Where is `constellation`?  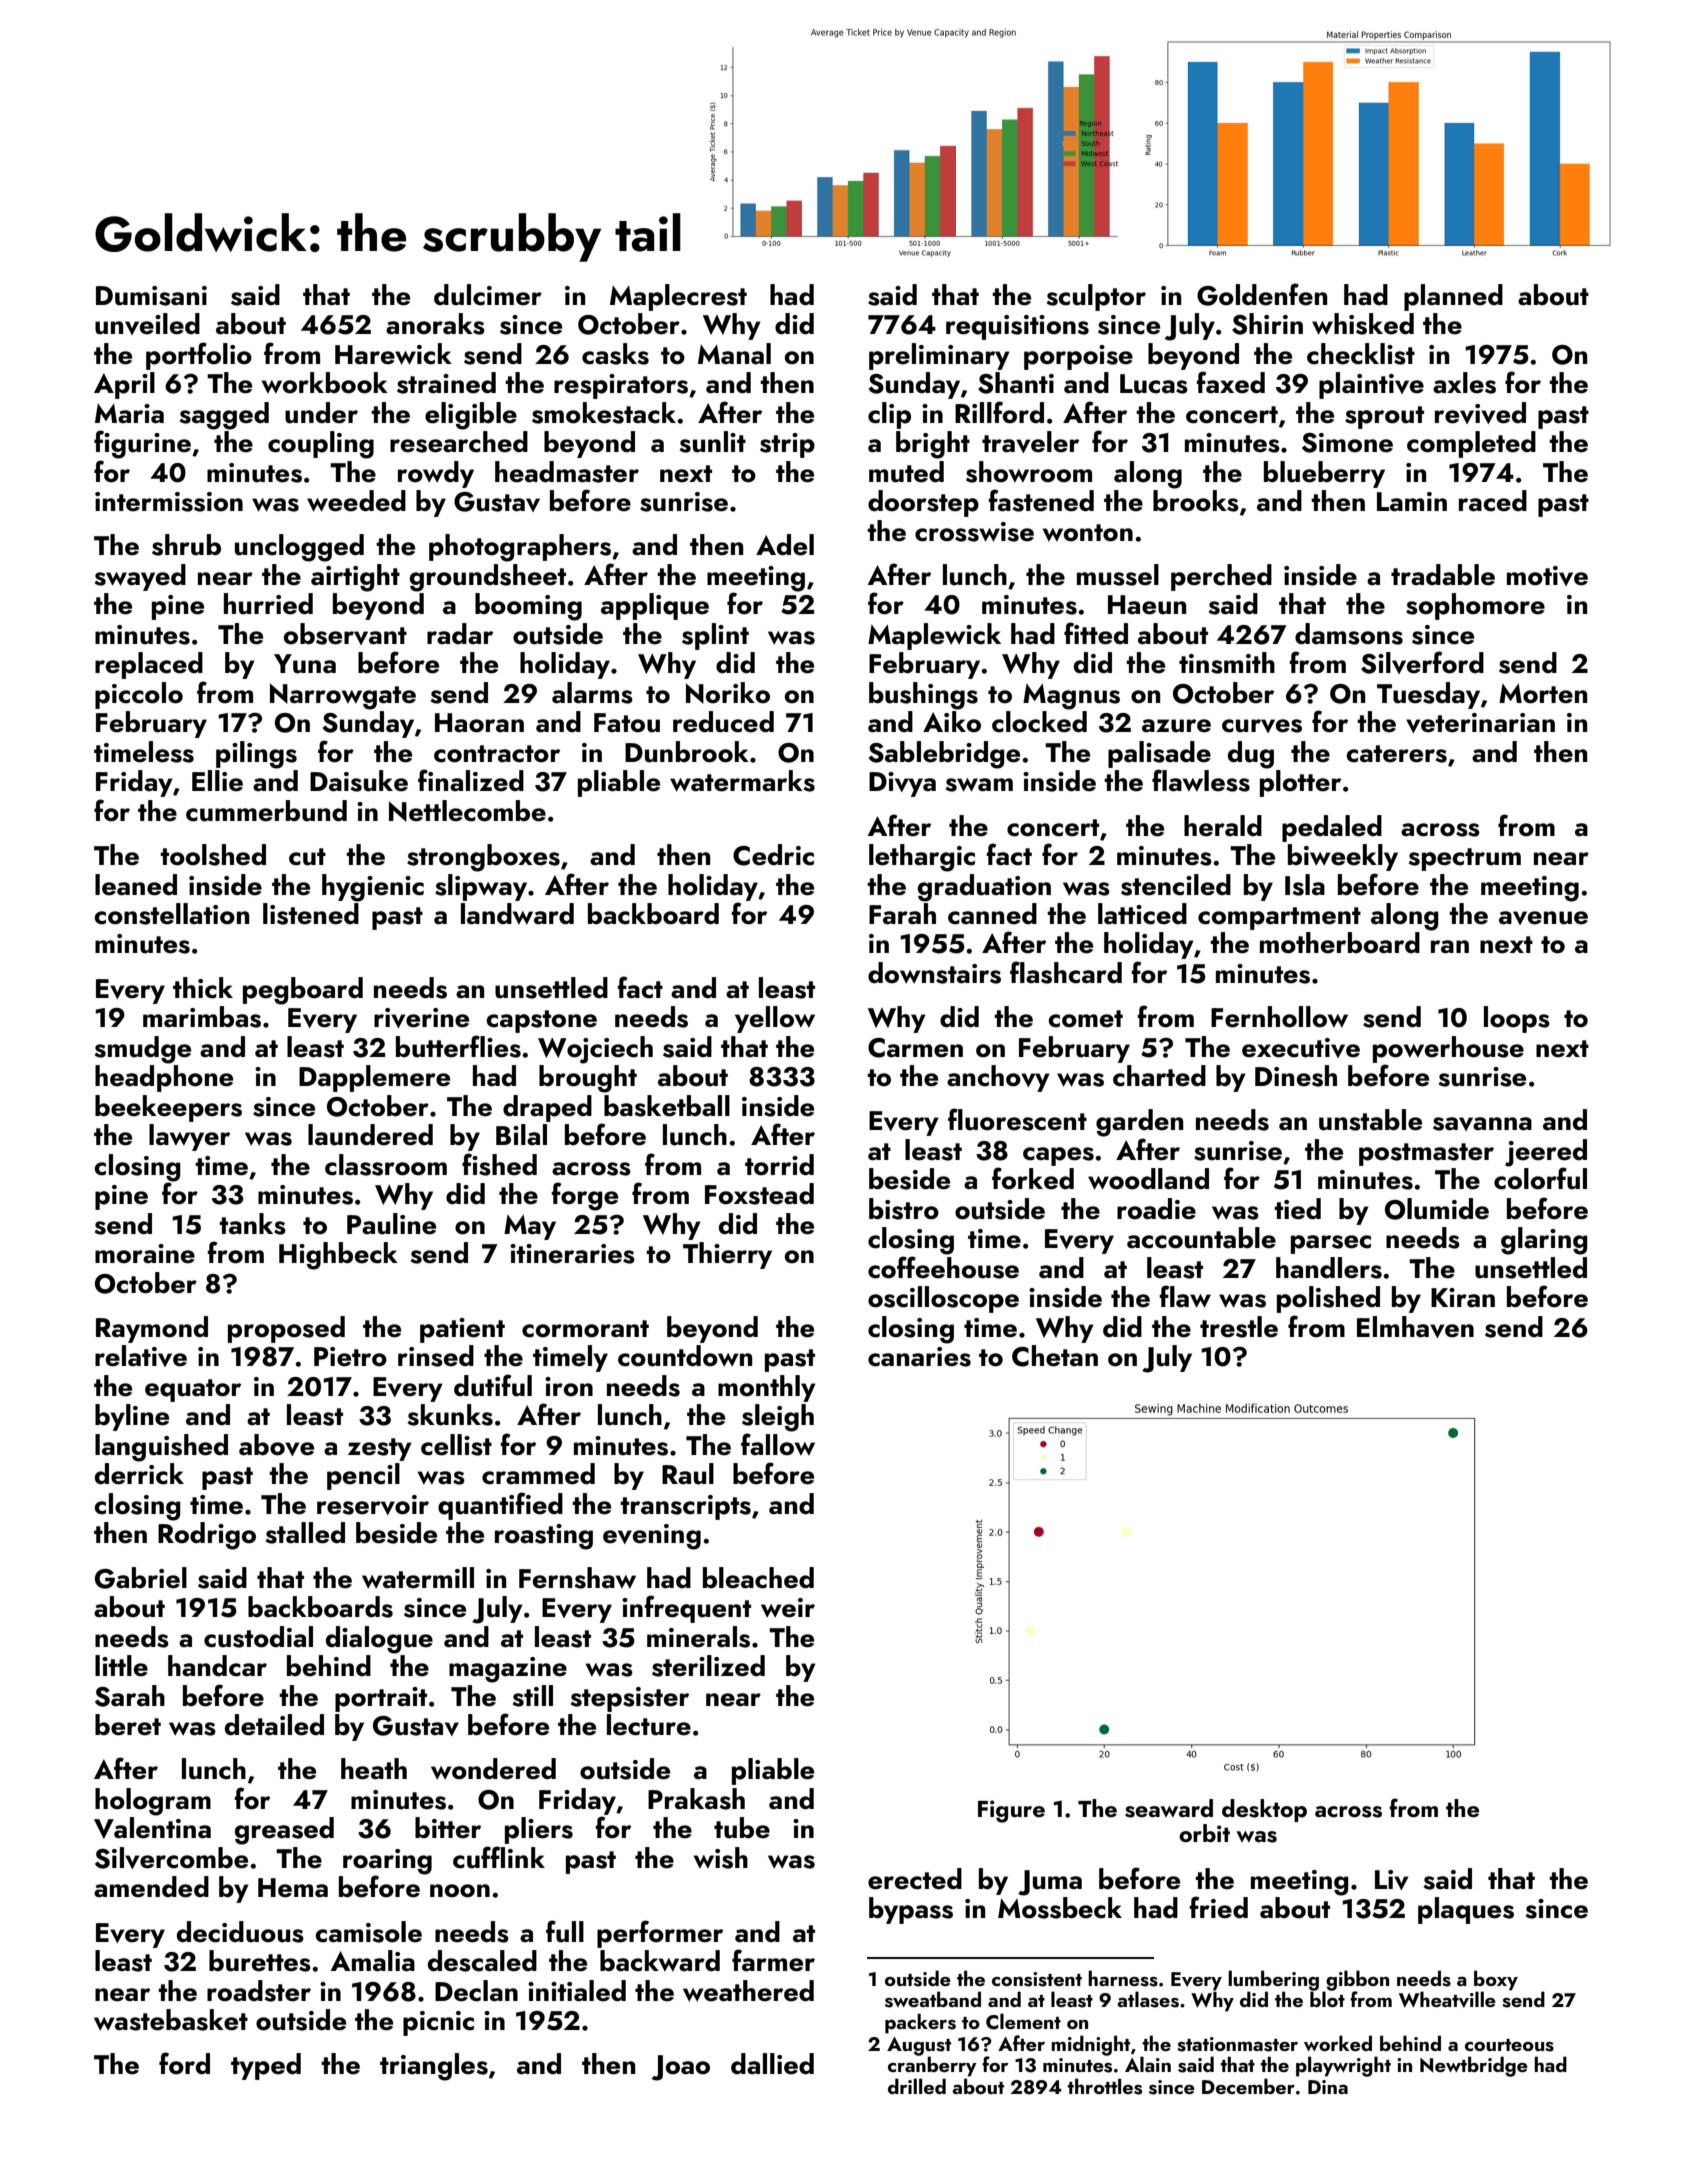
constellation is located at coordinates (171, 914).
